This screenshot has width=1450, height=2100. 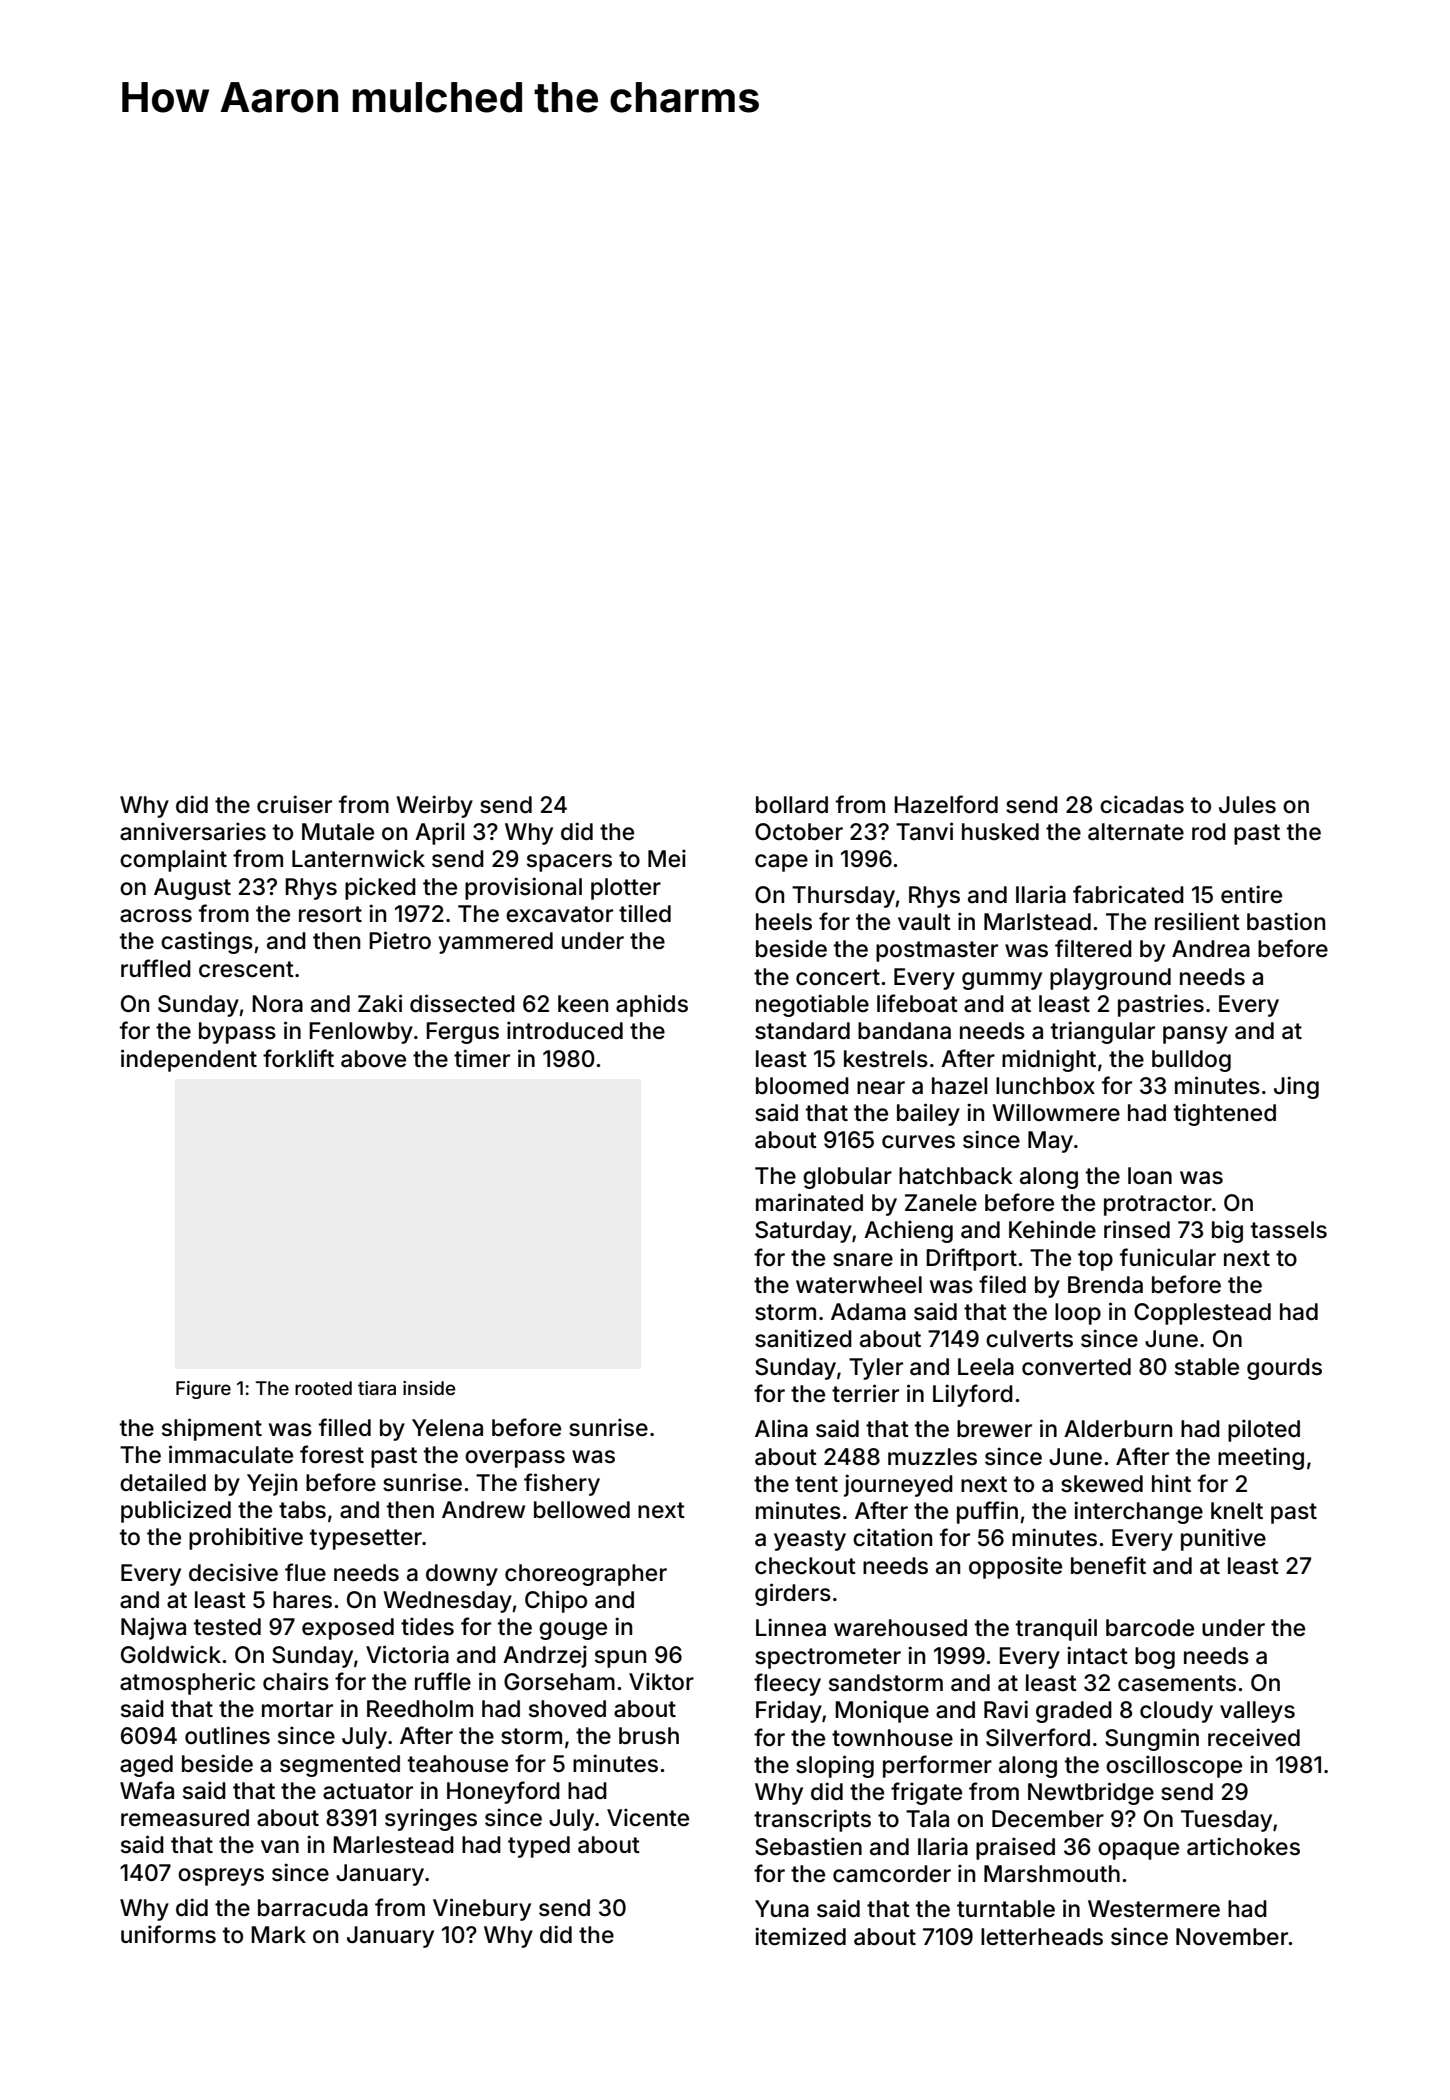 I want to click on cicadas, so click(x=1142, y=804).
